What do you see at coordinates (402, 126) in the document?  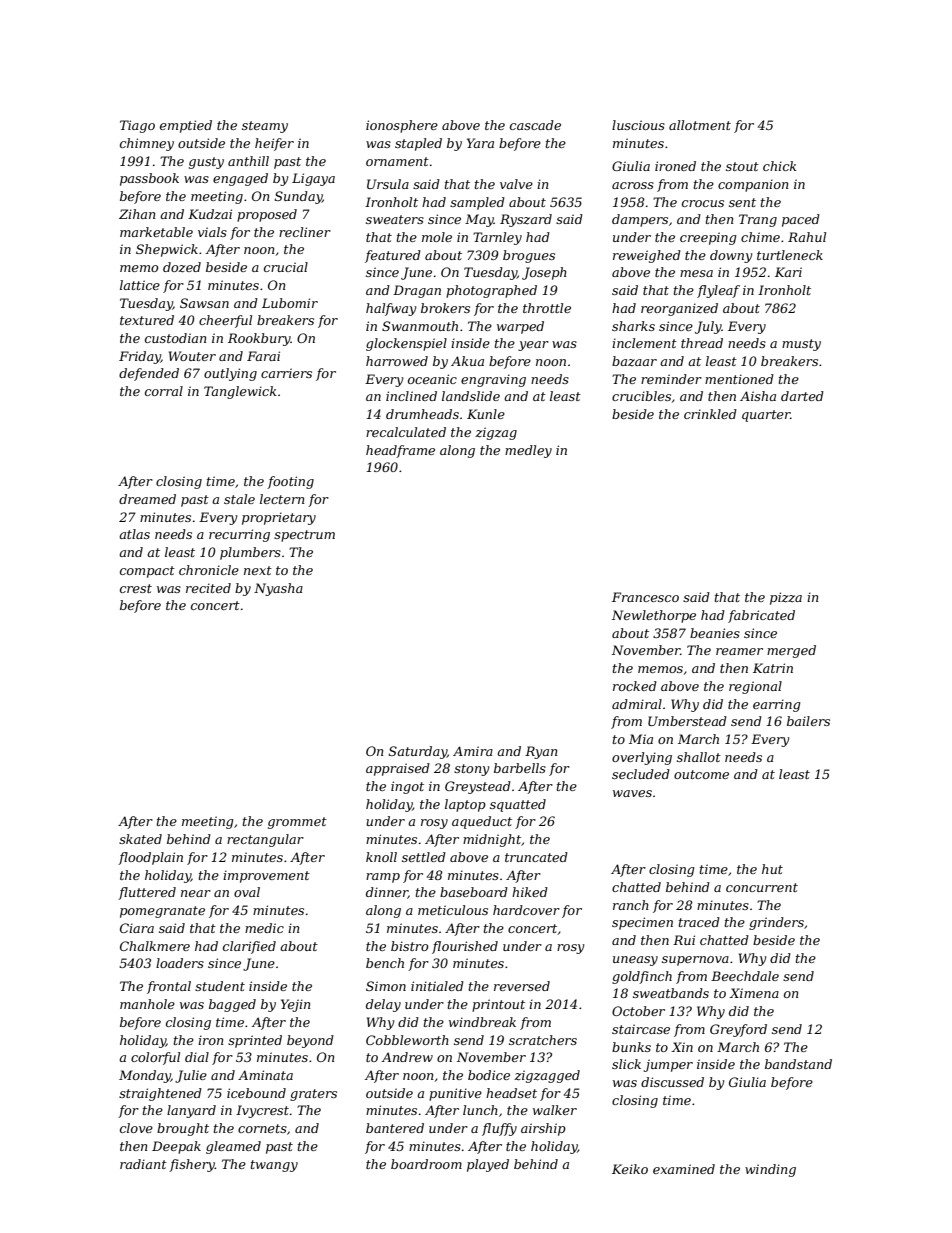 I see `ionosphere` at bounding box center [402, 126].
